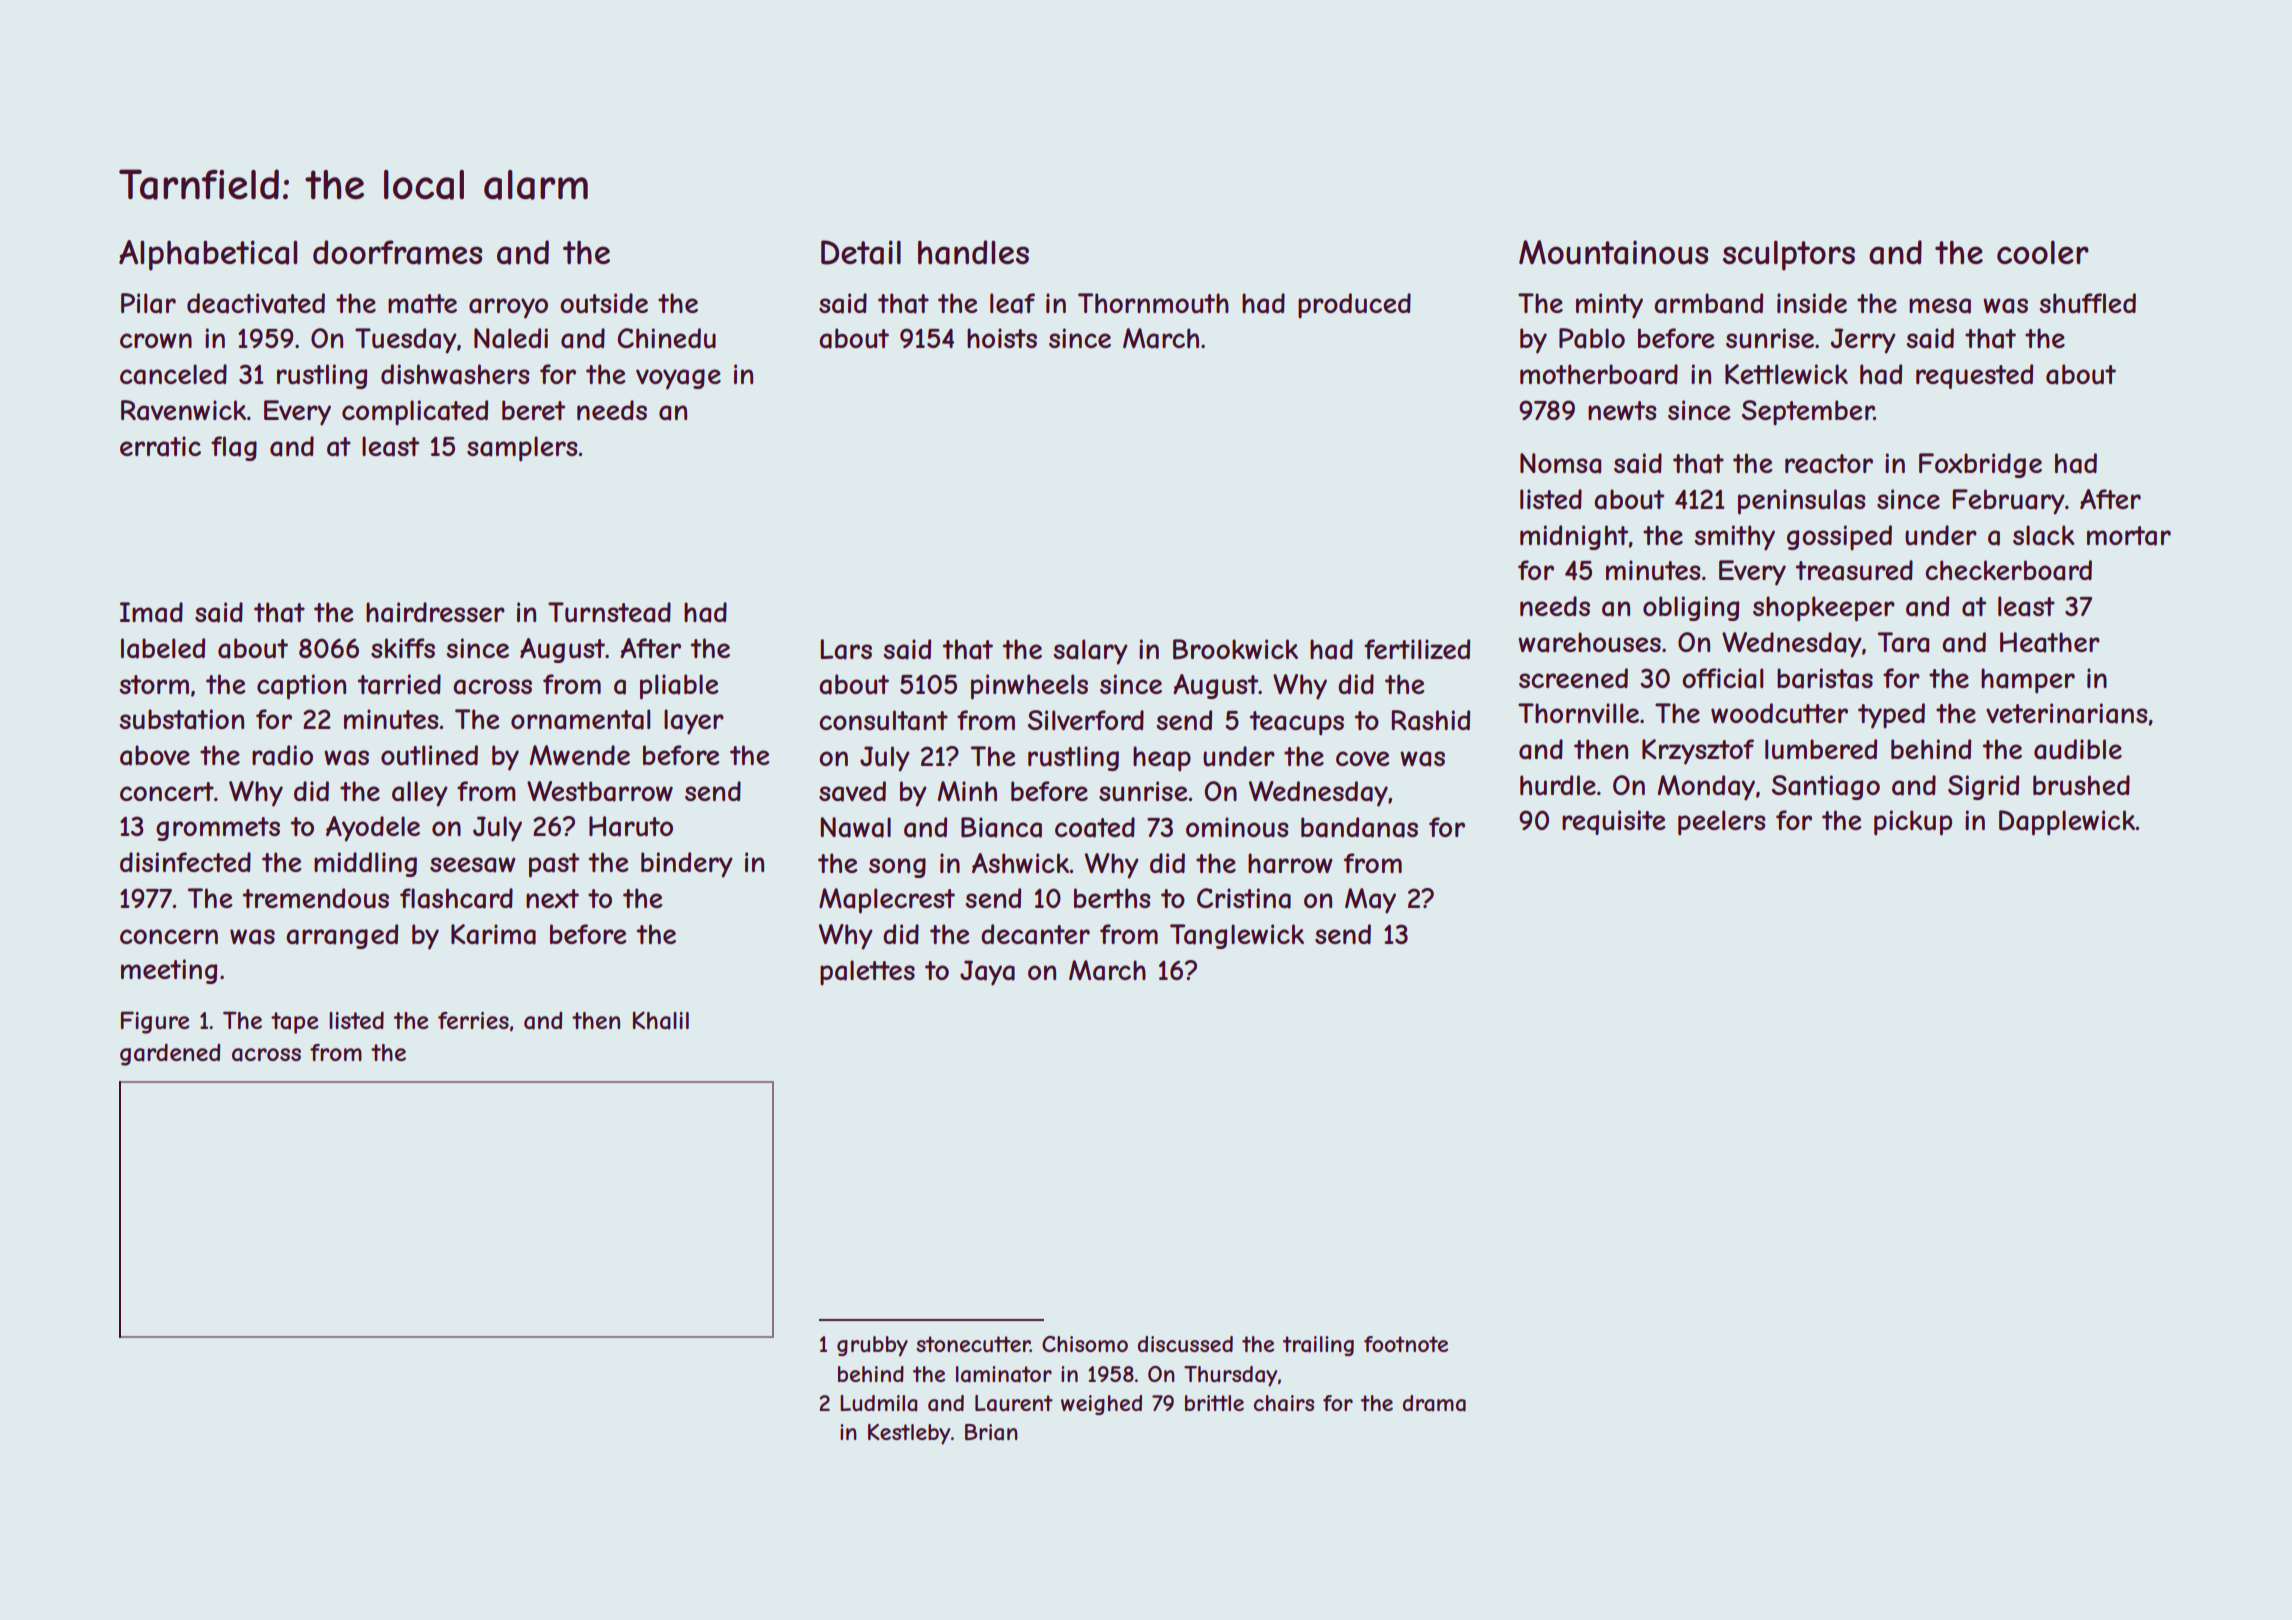  I want to click on alley, so click(420, 794).
